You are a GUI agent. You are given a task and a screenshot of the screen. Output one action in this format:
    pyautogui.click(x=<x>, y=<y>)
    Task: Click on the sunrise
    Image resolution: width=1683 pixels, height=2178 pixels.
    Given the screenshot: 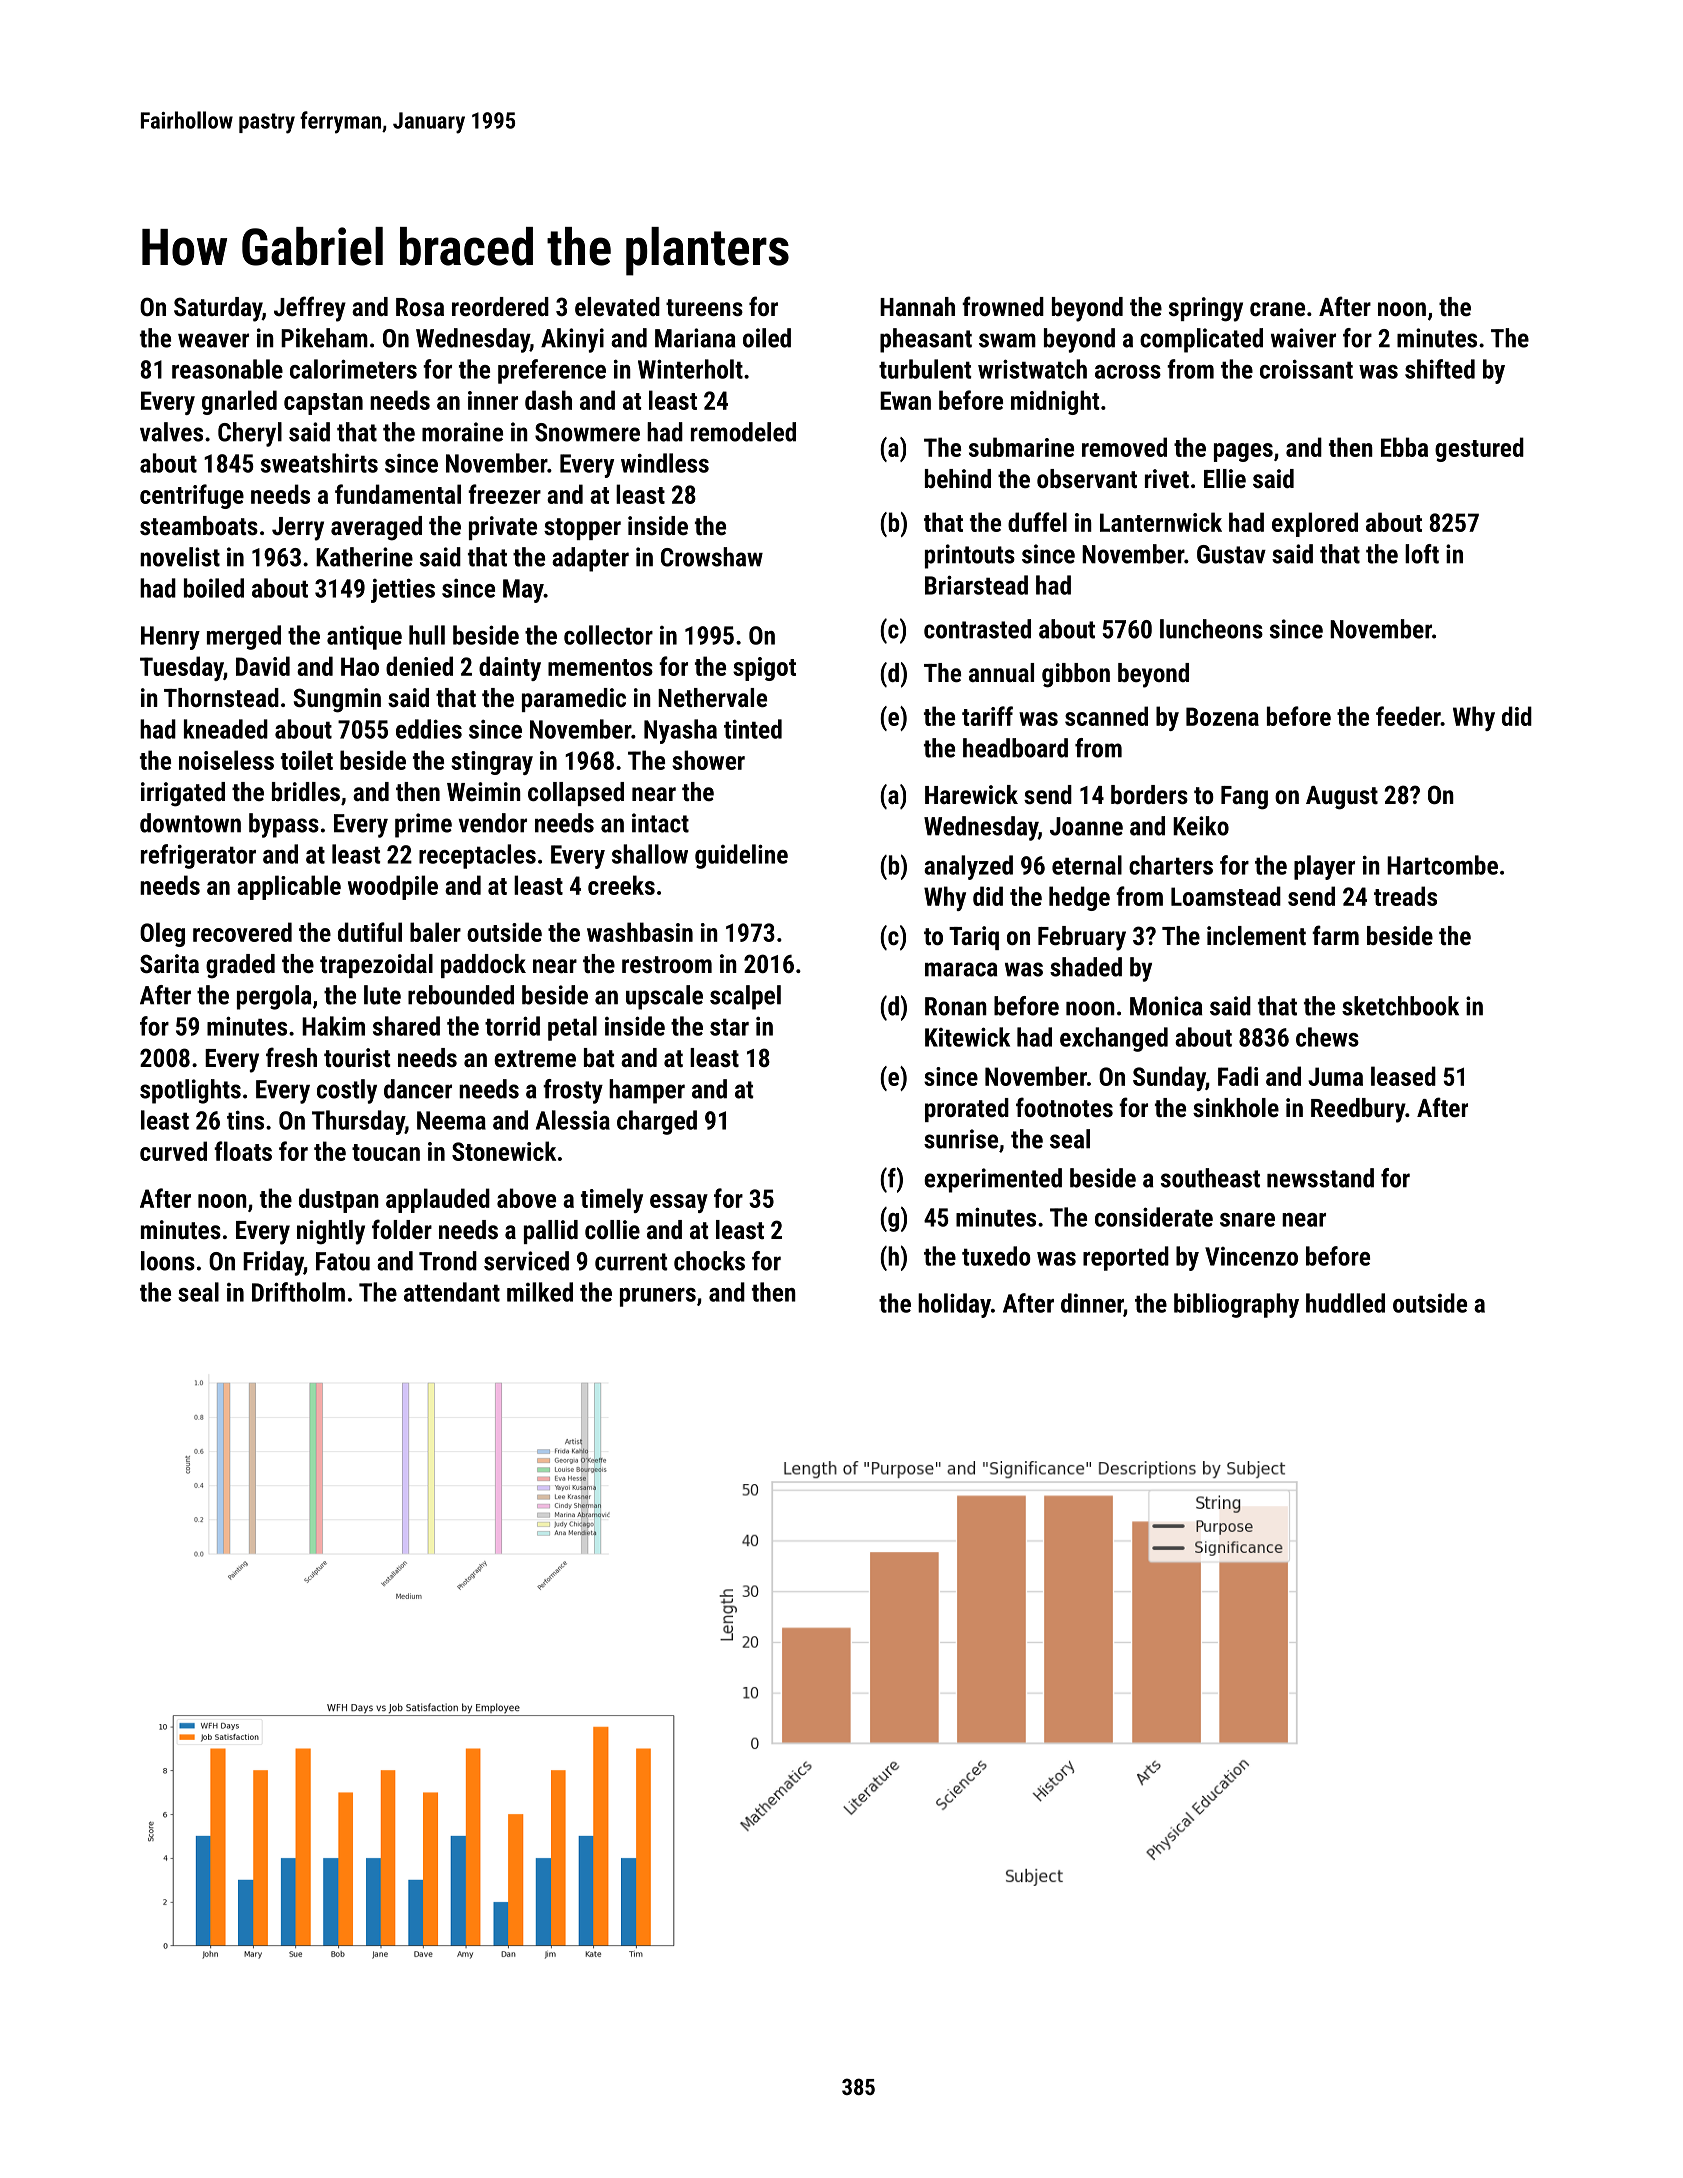 What is the action you would take?
    pyautogui.click(x=961, y=1139)
